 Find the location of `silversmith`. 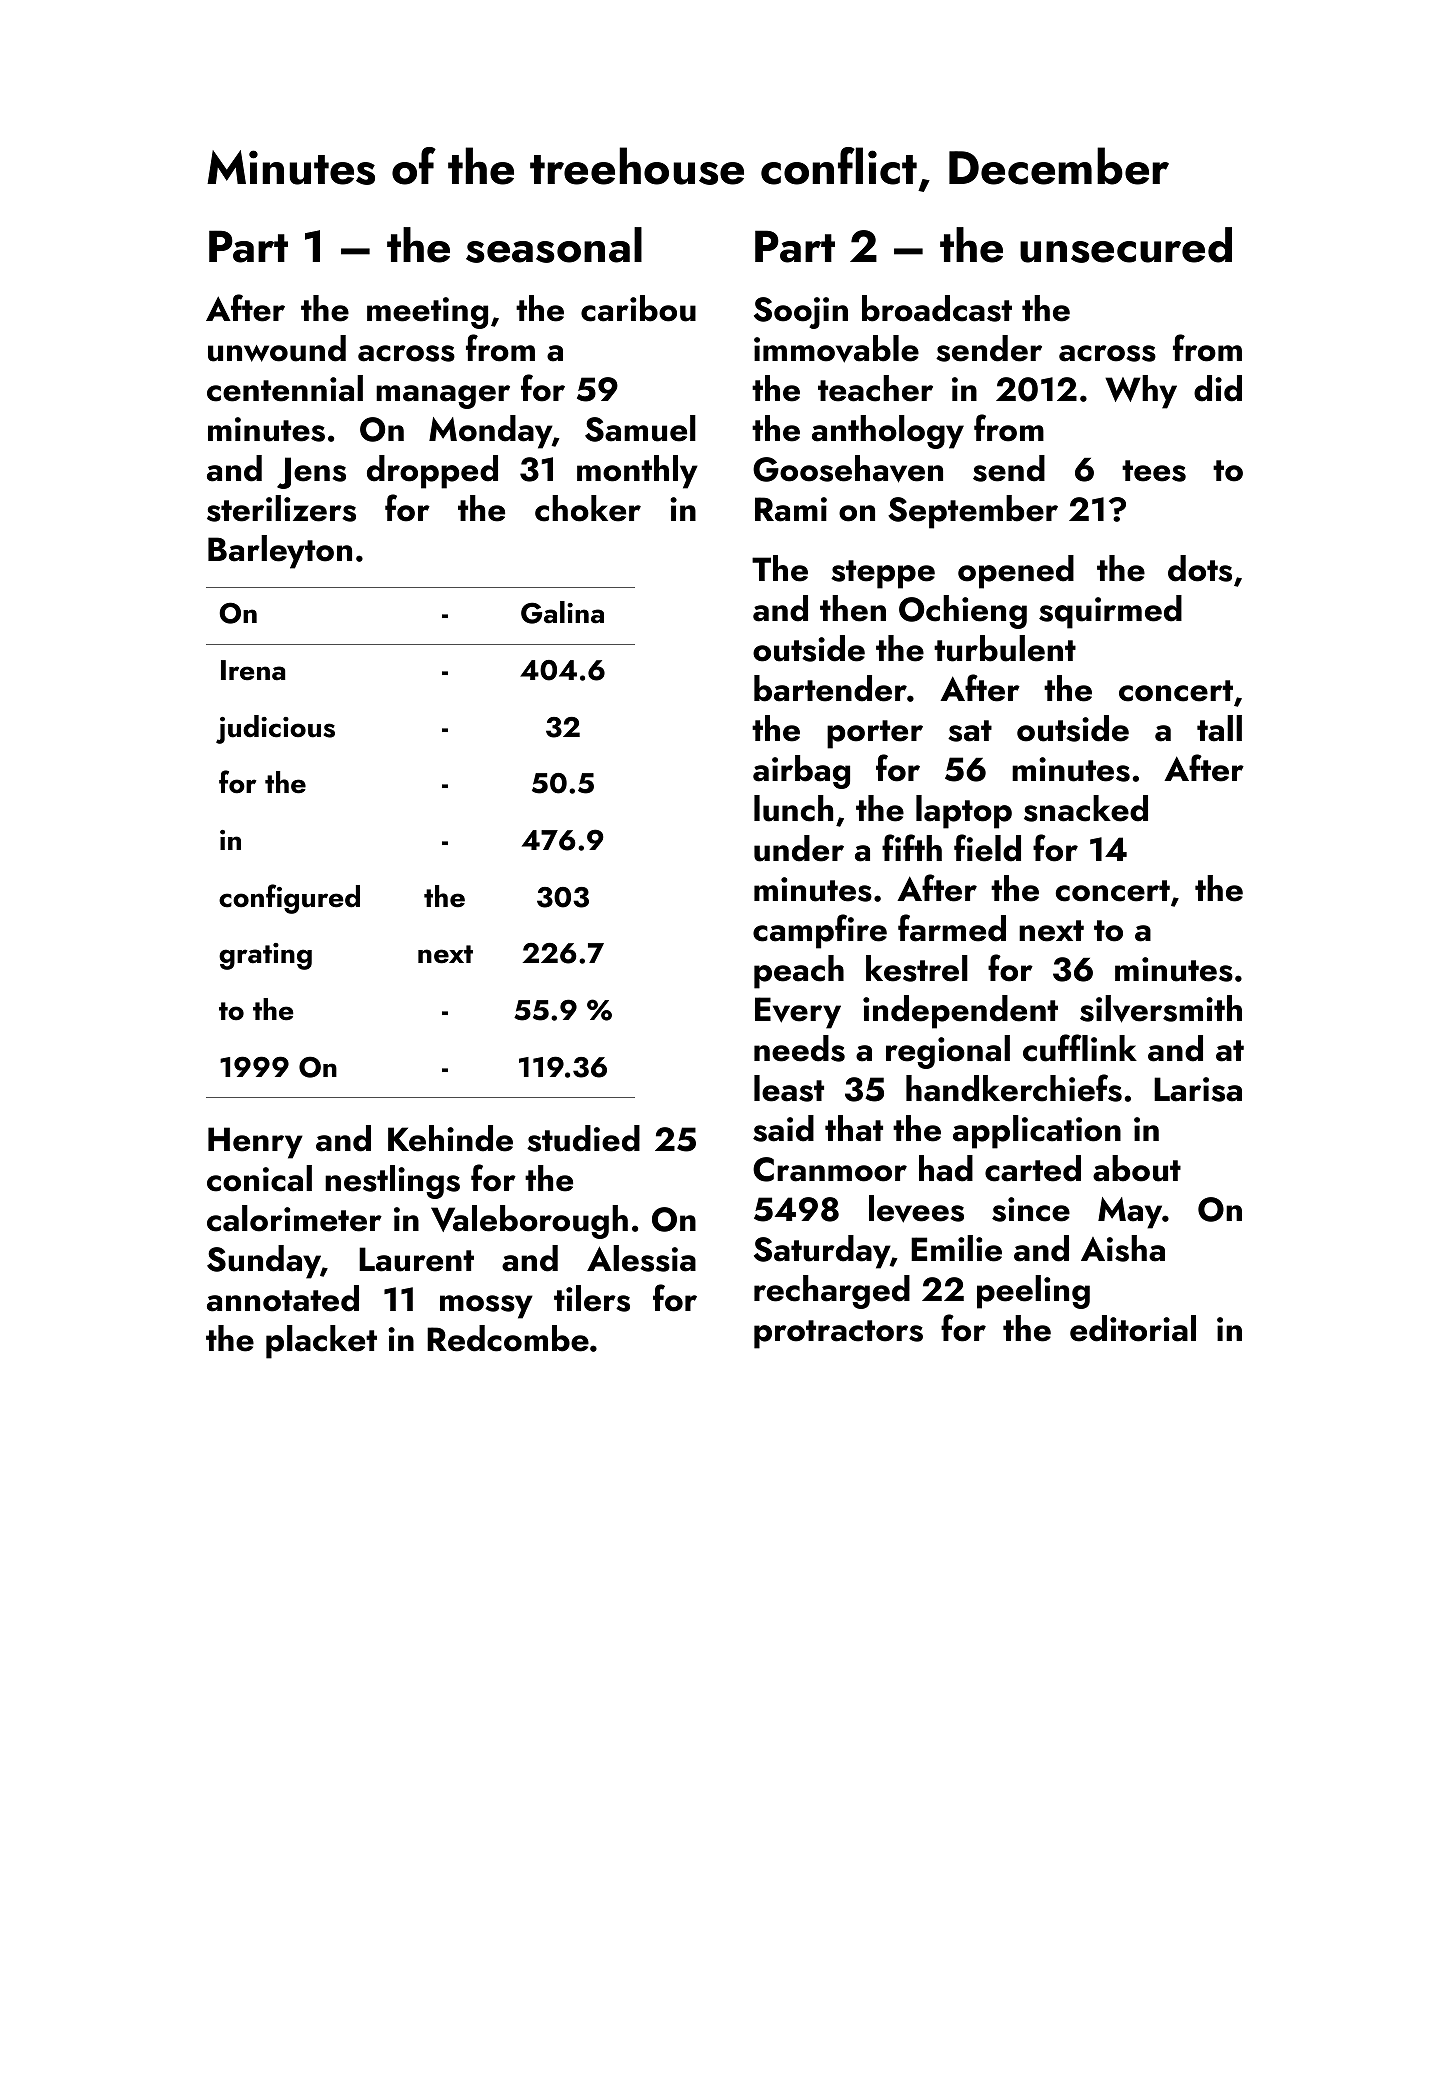

silversmith is located at coordinates (1161, 1009).
